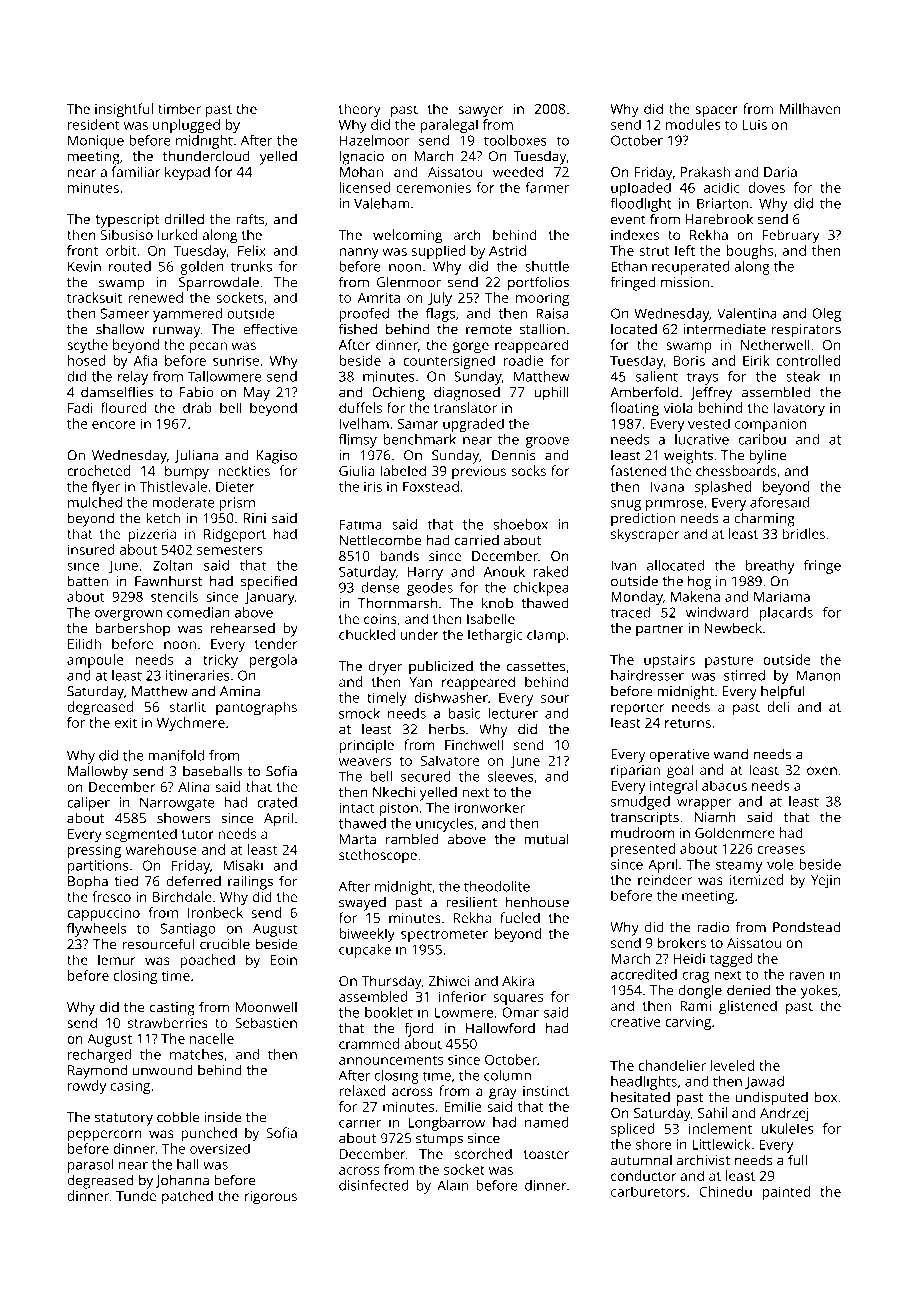 This screenshot has width=908, height=1316. I want to click on carburetors, so click(648, 1191).
